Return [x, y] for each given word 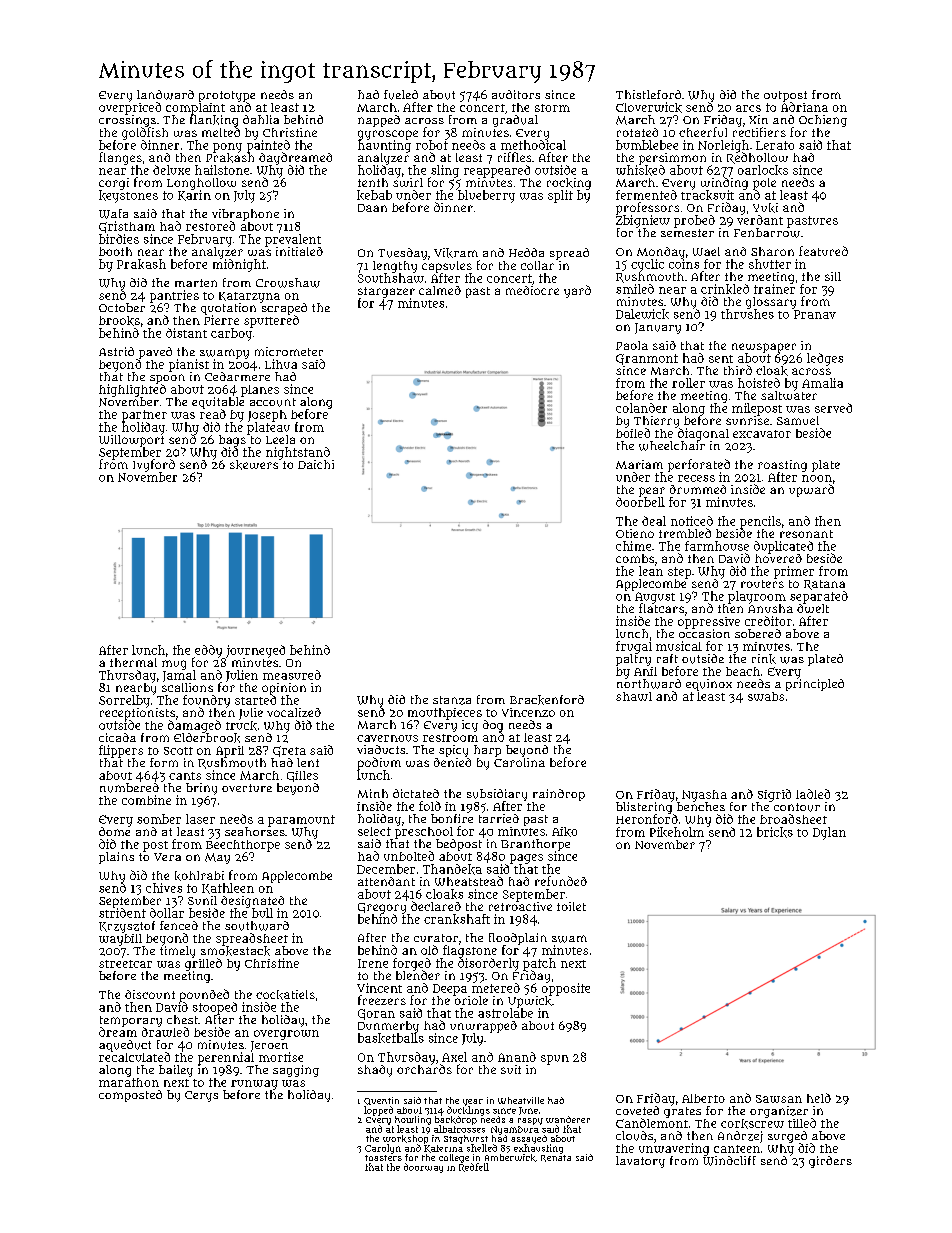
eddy [208, 651]
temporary [131, 1021]
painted [268, 146]
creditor [768, 621]
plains [116, 858]
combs [635, 558]
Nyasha [704, 796]
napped [379, 121]
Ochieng [823, 121]
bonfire [452, 818]
